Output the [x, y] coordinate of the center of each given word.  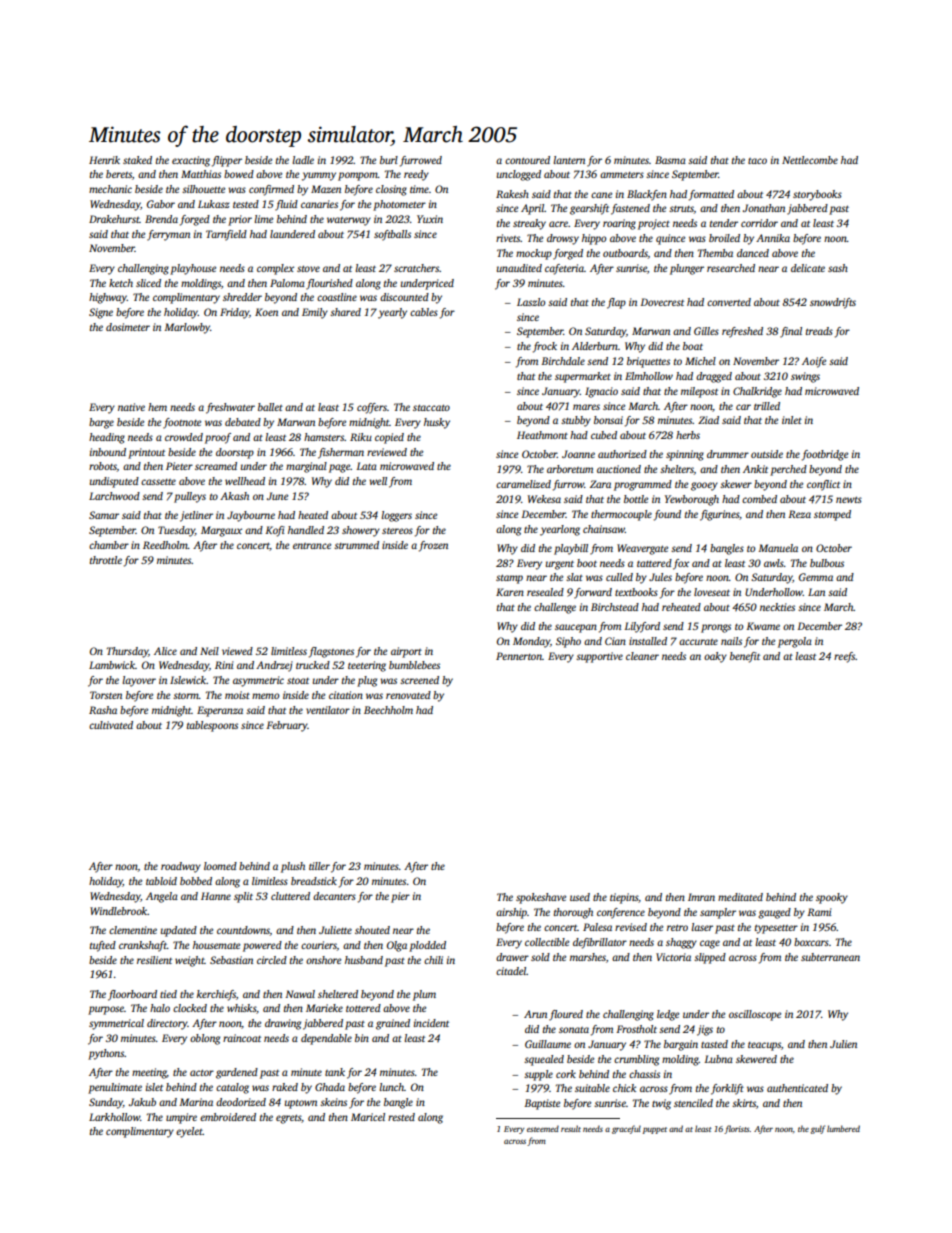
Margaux [221, 531]
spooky [832, 898]
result [571, 1128]
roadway [181, 867]
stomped [832, 515]
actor [202, 1072]
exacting [191, 161]
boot [587, 563]
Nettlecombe [810, 160]
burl [389, 160]
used [580, 897]
